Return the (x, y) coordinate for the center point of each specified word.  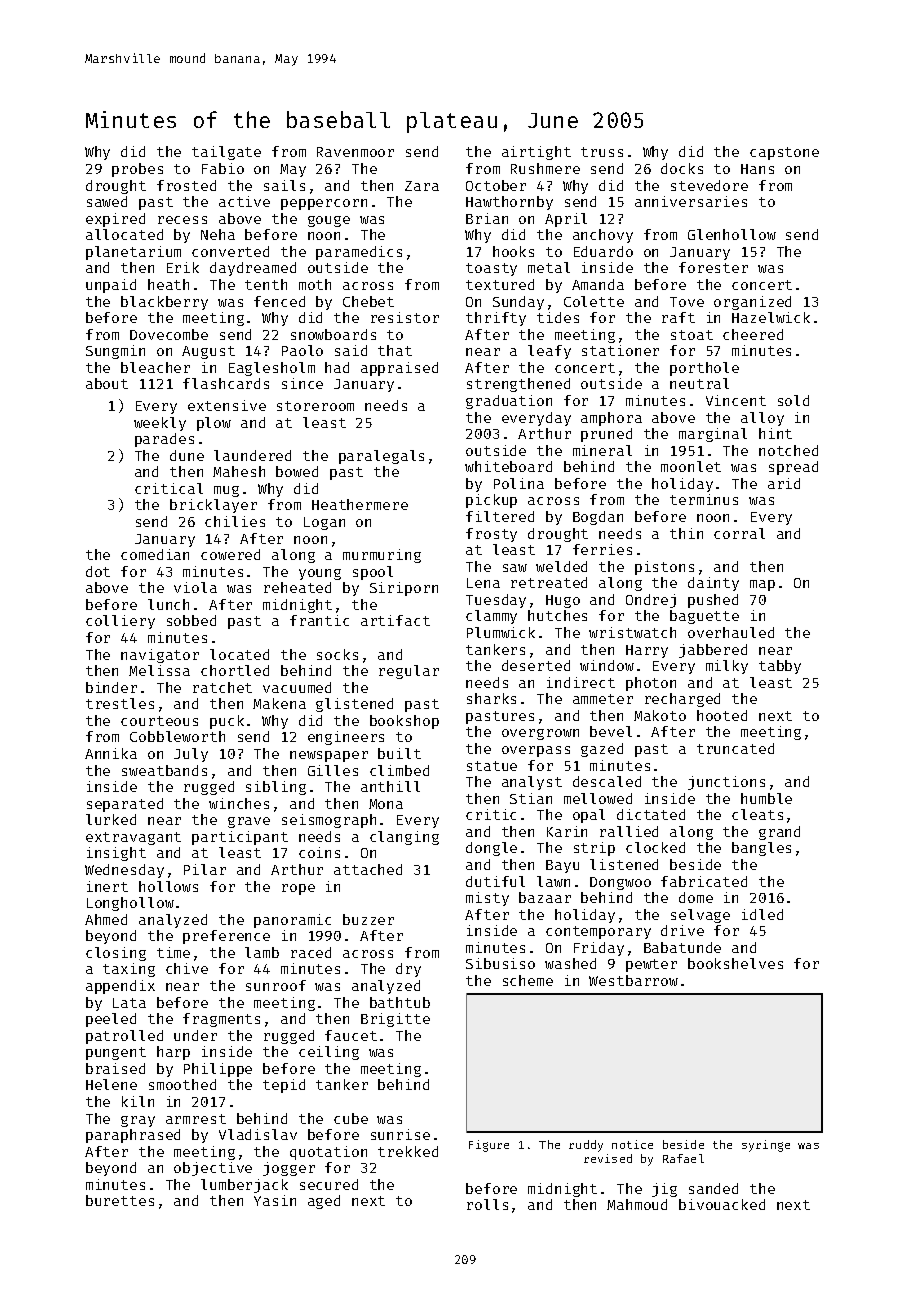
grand (779, 833)
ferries (602, 549)
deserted (536, 665)
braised (115, 1068)
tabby (780, 667)
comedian (155, 554)
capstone (784, 153)
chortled (235, 670)
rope (298, 889)
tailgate (226, 153)
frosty (491, 535)
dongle (491, 849)
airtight (536, 153)
